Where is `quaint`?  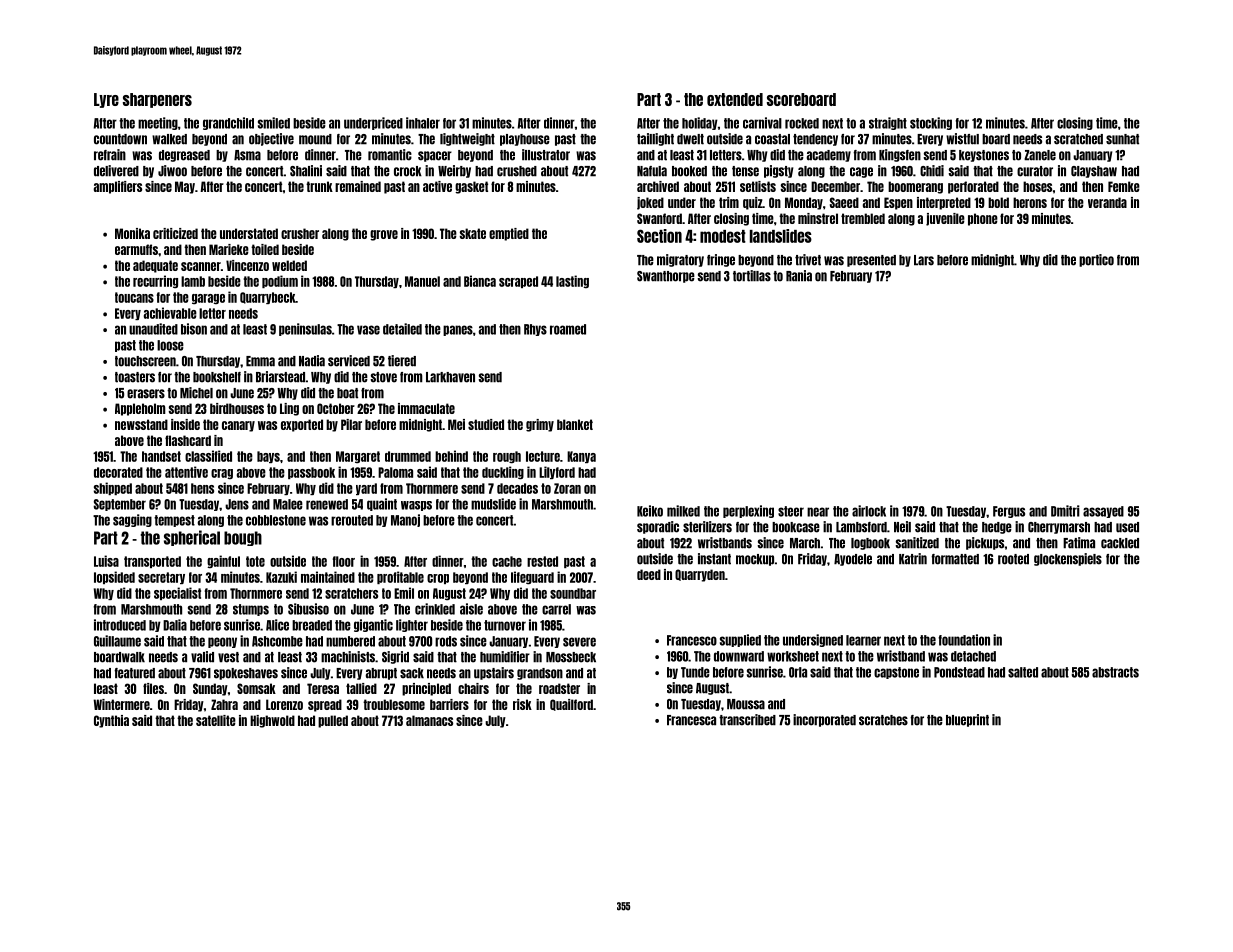 quaint is located at coordinates (382, 504).
